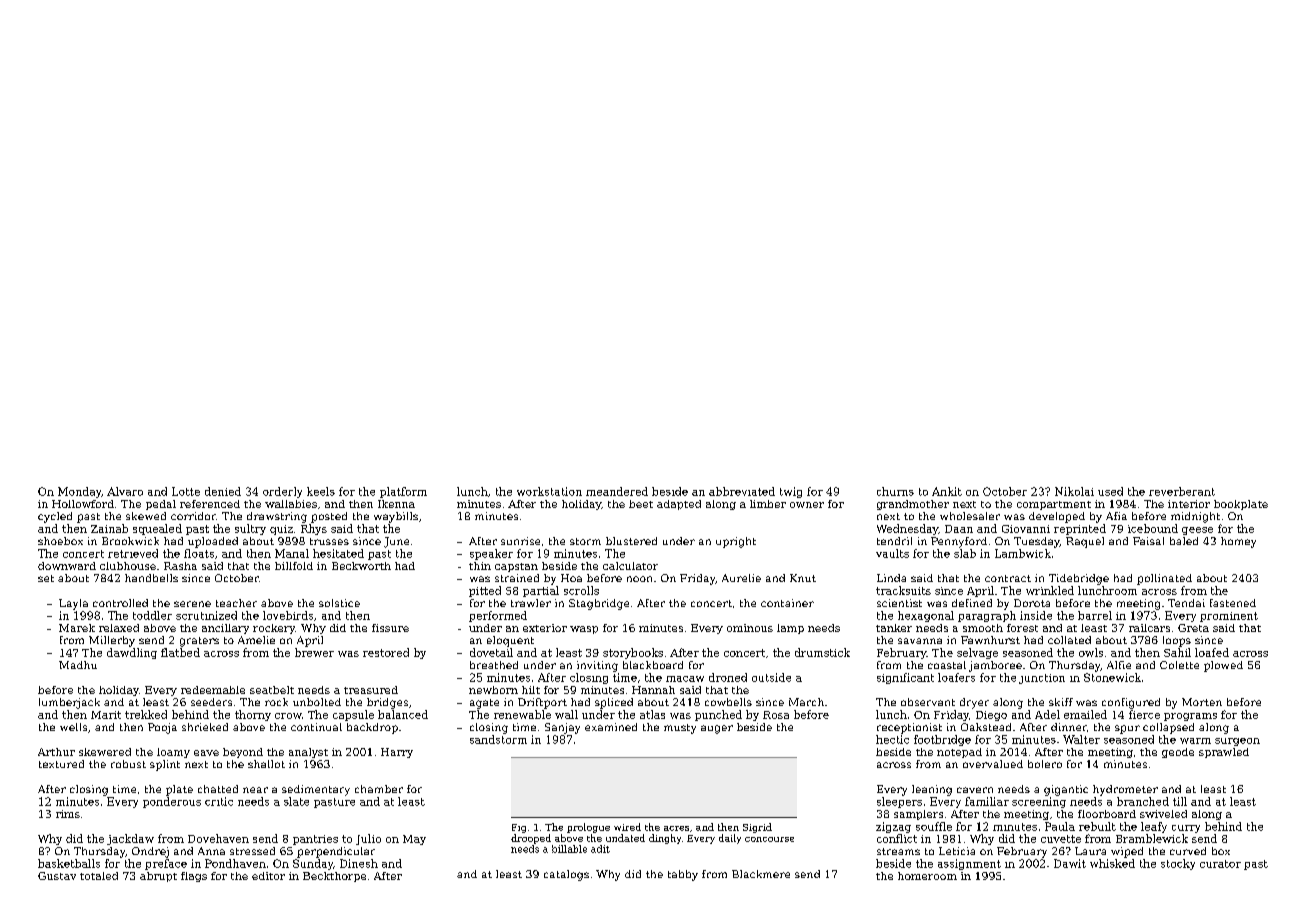 This screenshot has width=1308, height=924. Describe the element at coordinates (1112, 677) in the screenshot. I see `Stonewick` at that location.
